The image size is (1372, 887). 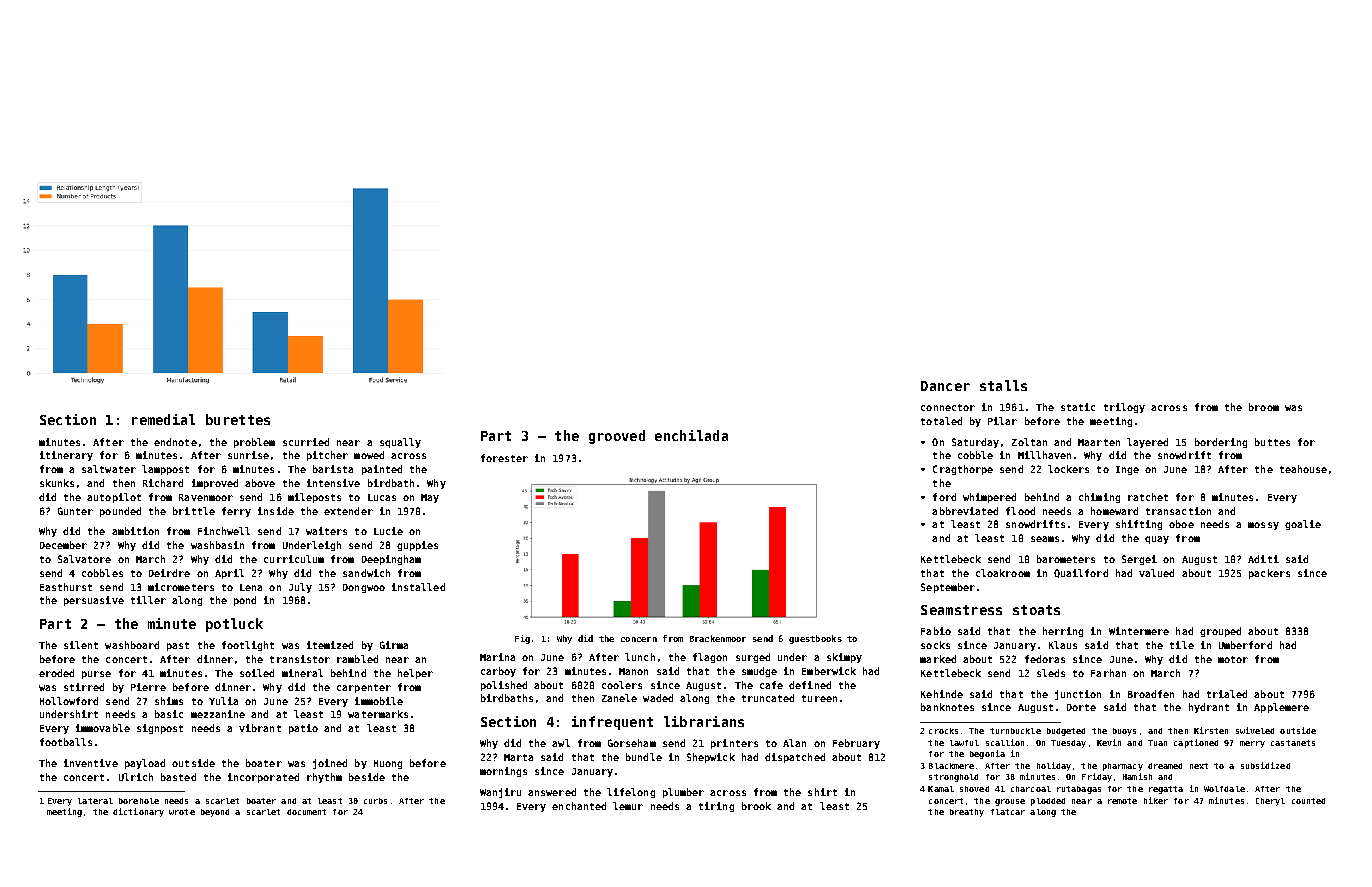 I want to click on flatcar, so click(x=1008, y=812).
